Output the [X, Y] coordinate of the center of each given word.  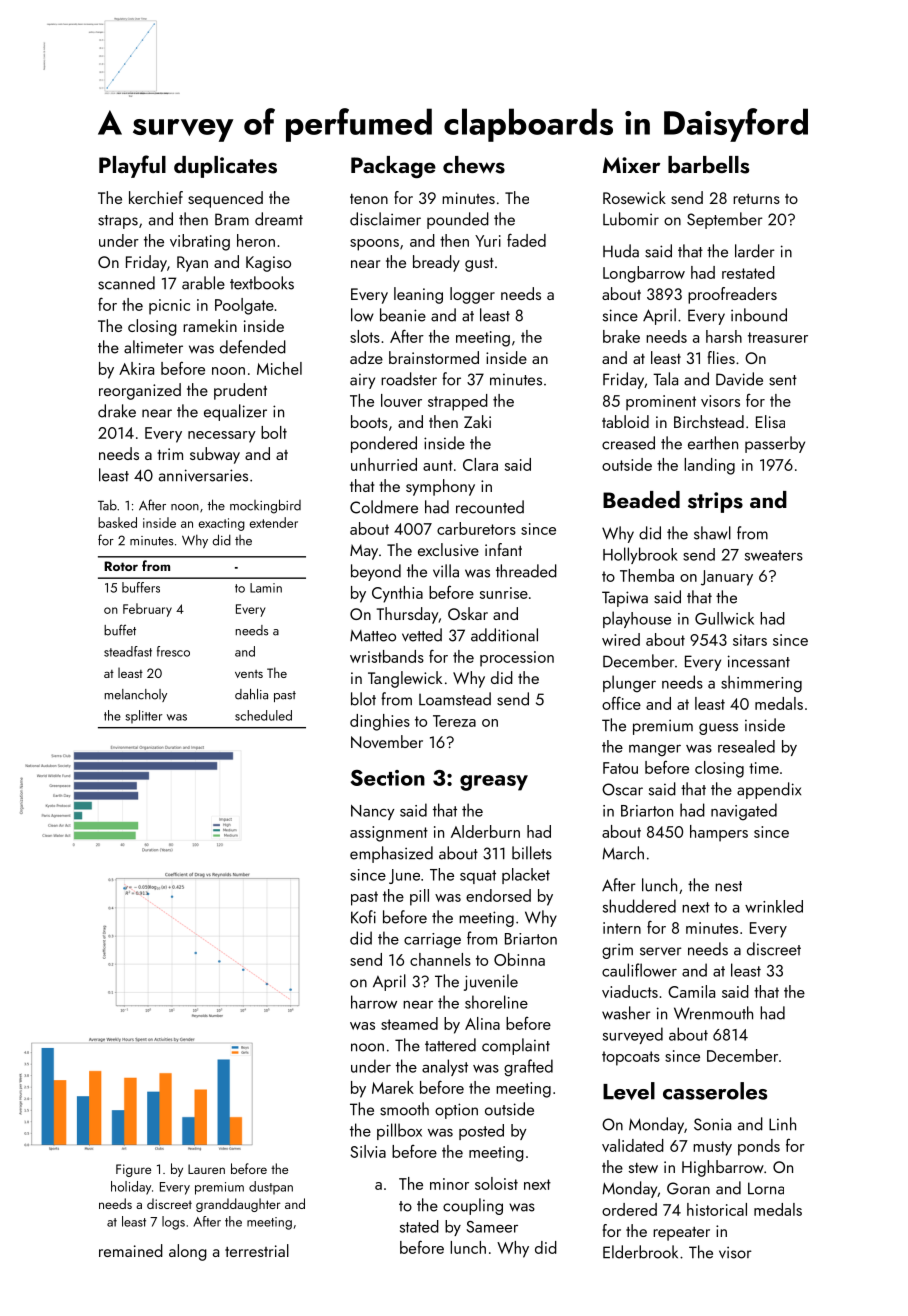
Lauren [206, 1169]
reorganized [140, 391]
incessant [759, 661]
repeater [681, 1234]
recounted [490, 507]
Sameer [492, 1227]
